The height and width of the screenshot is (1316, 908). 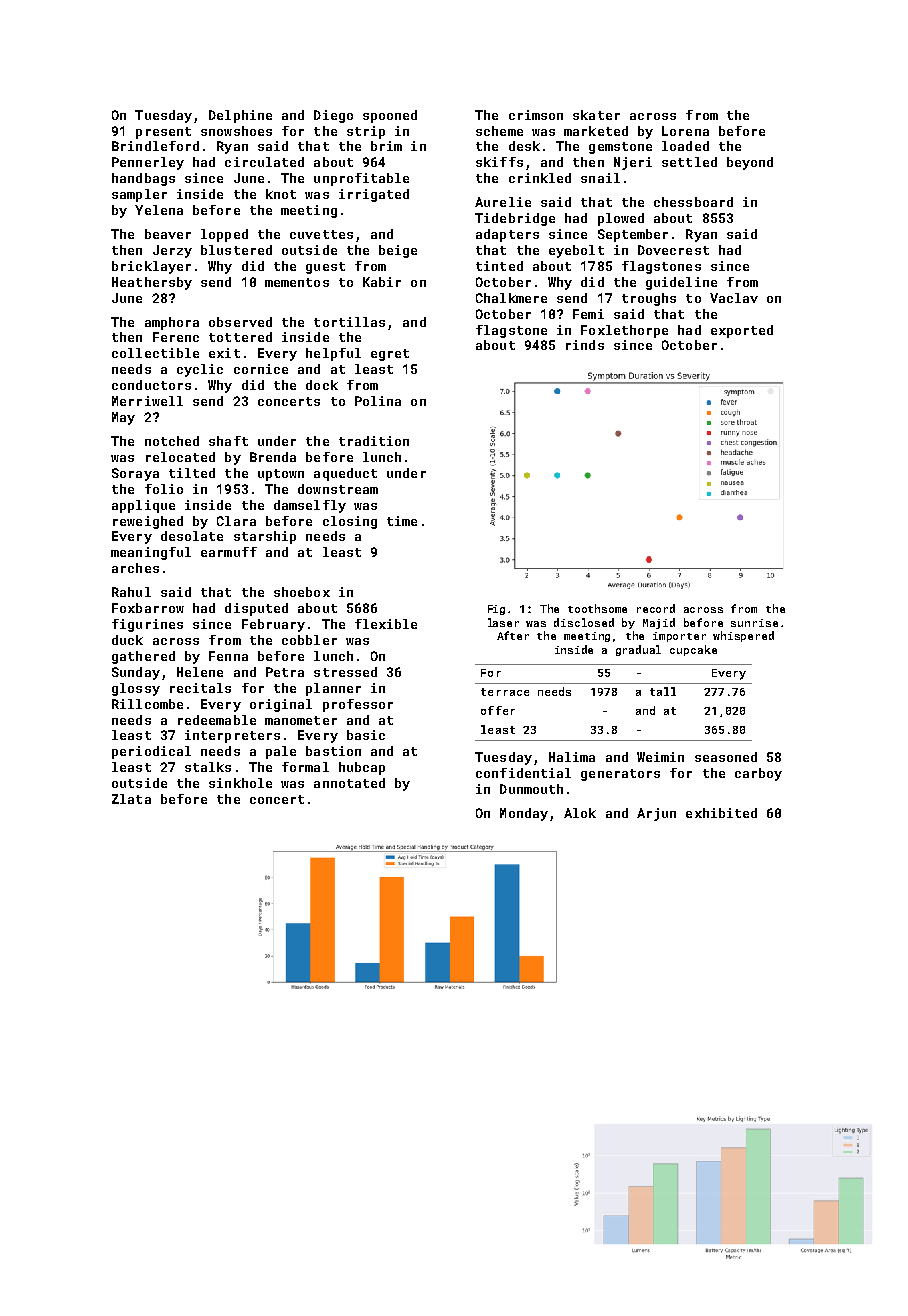 What do you see at coordinates (585, 345) in the screenshot?
I see `rinds` at bounding box center [585, 345].
